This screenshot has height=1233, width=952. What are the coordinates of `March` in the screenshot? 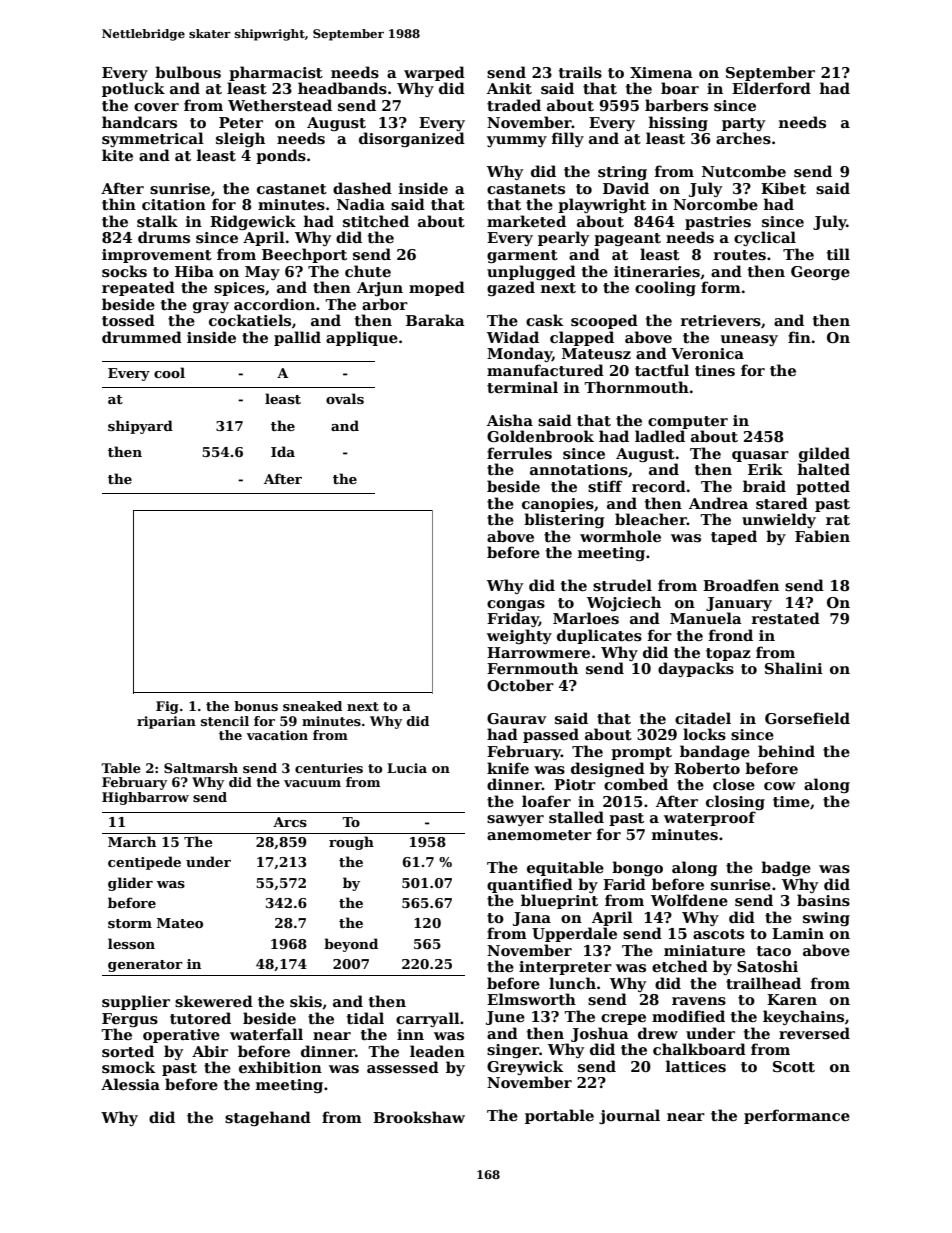 It's located at (132, 841).
